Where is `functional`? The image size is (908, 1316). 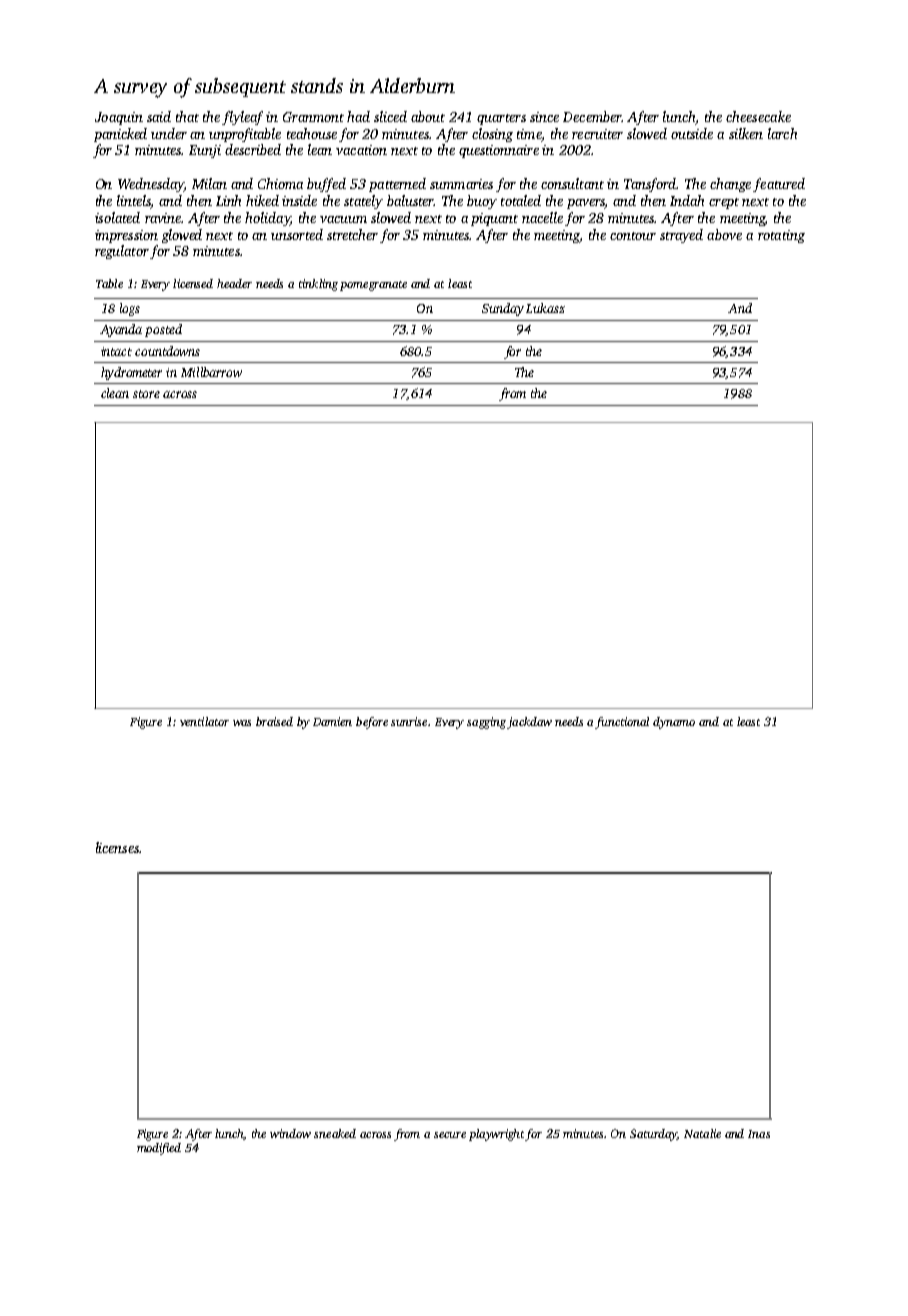
functional is located at coordinates (622, 723).
